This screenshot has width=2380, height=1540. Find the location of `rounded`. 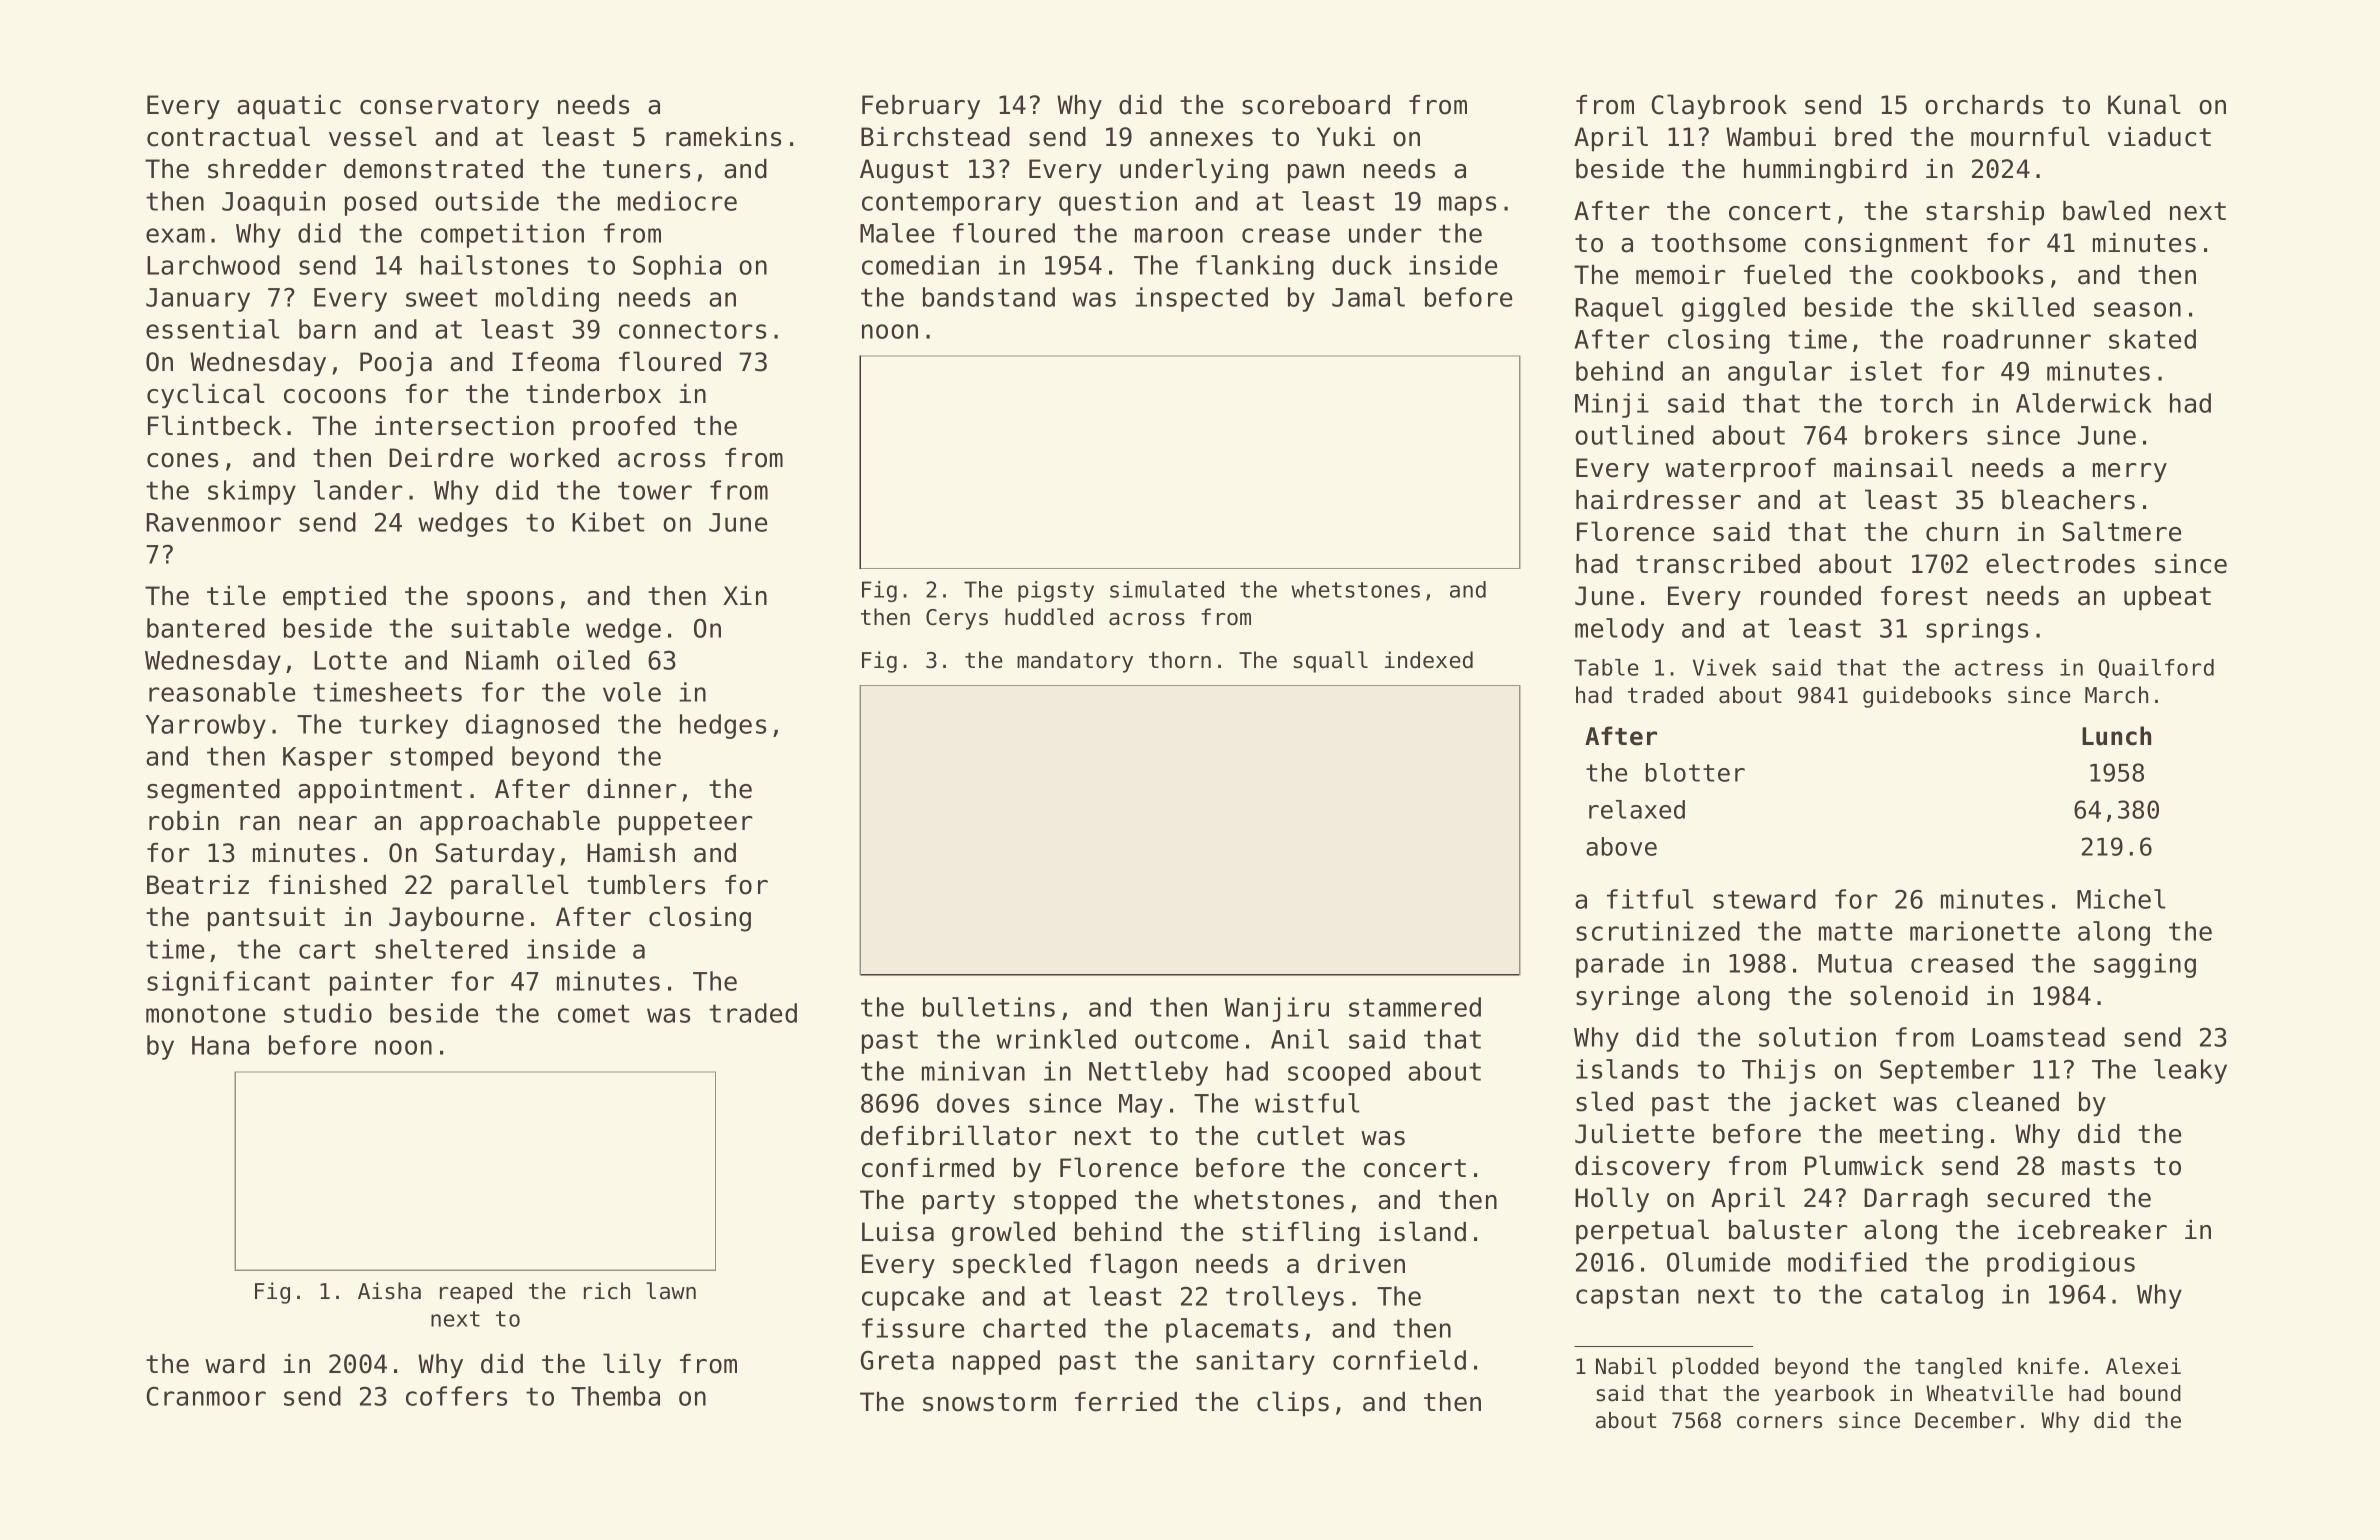

rounded is located at coordinates (1811, 596).
